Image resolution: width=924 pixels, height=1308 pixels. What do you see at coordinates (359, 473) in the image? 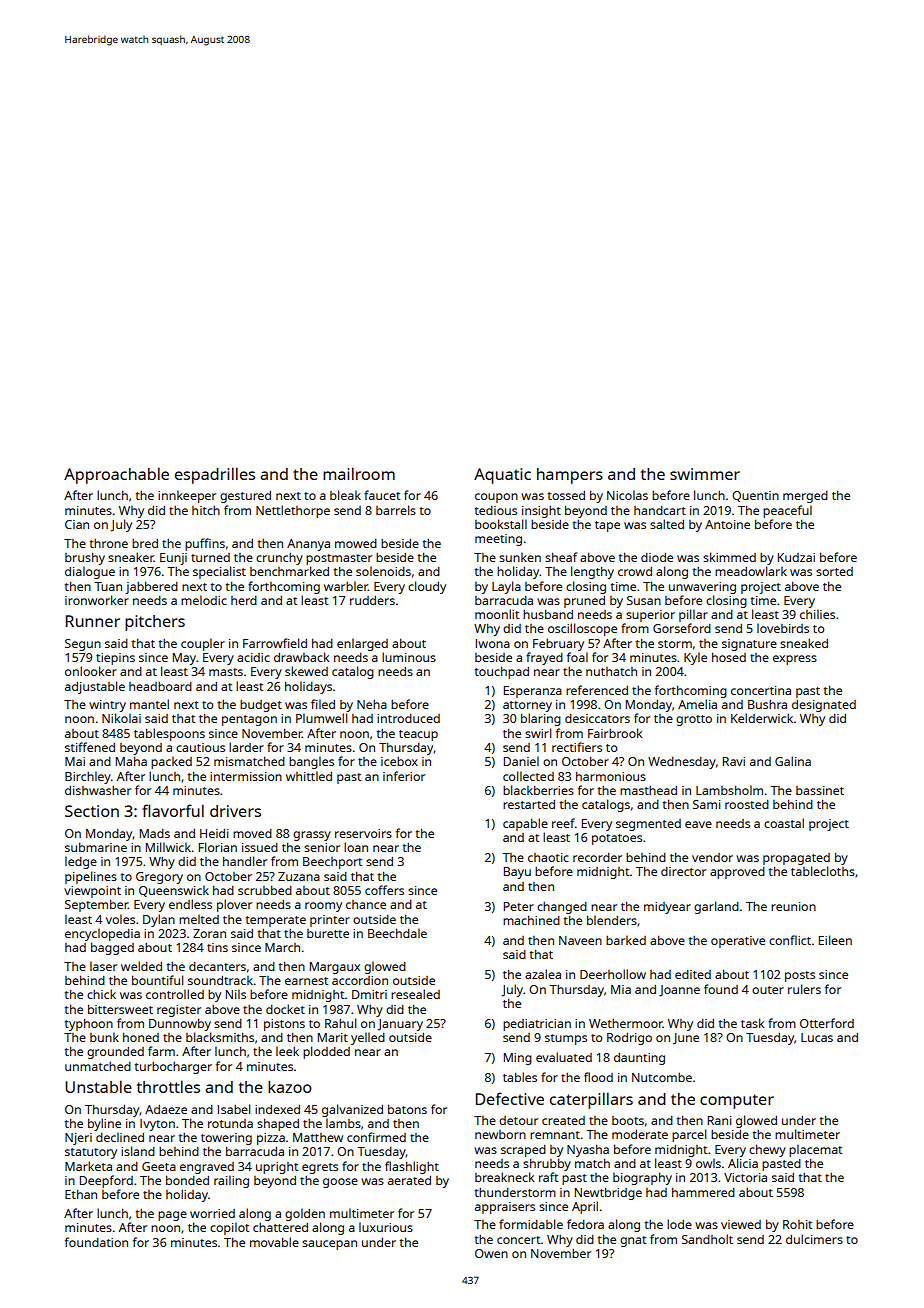
I see `mailroom` at bounding box center [359, 473].
